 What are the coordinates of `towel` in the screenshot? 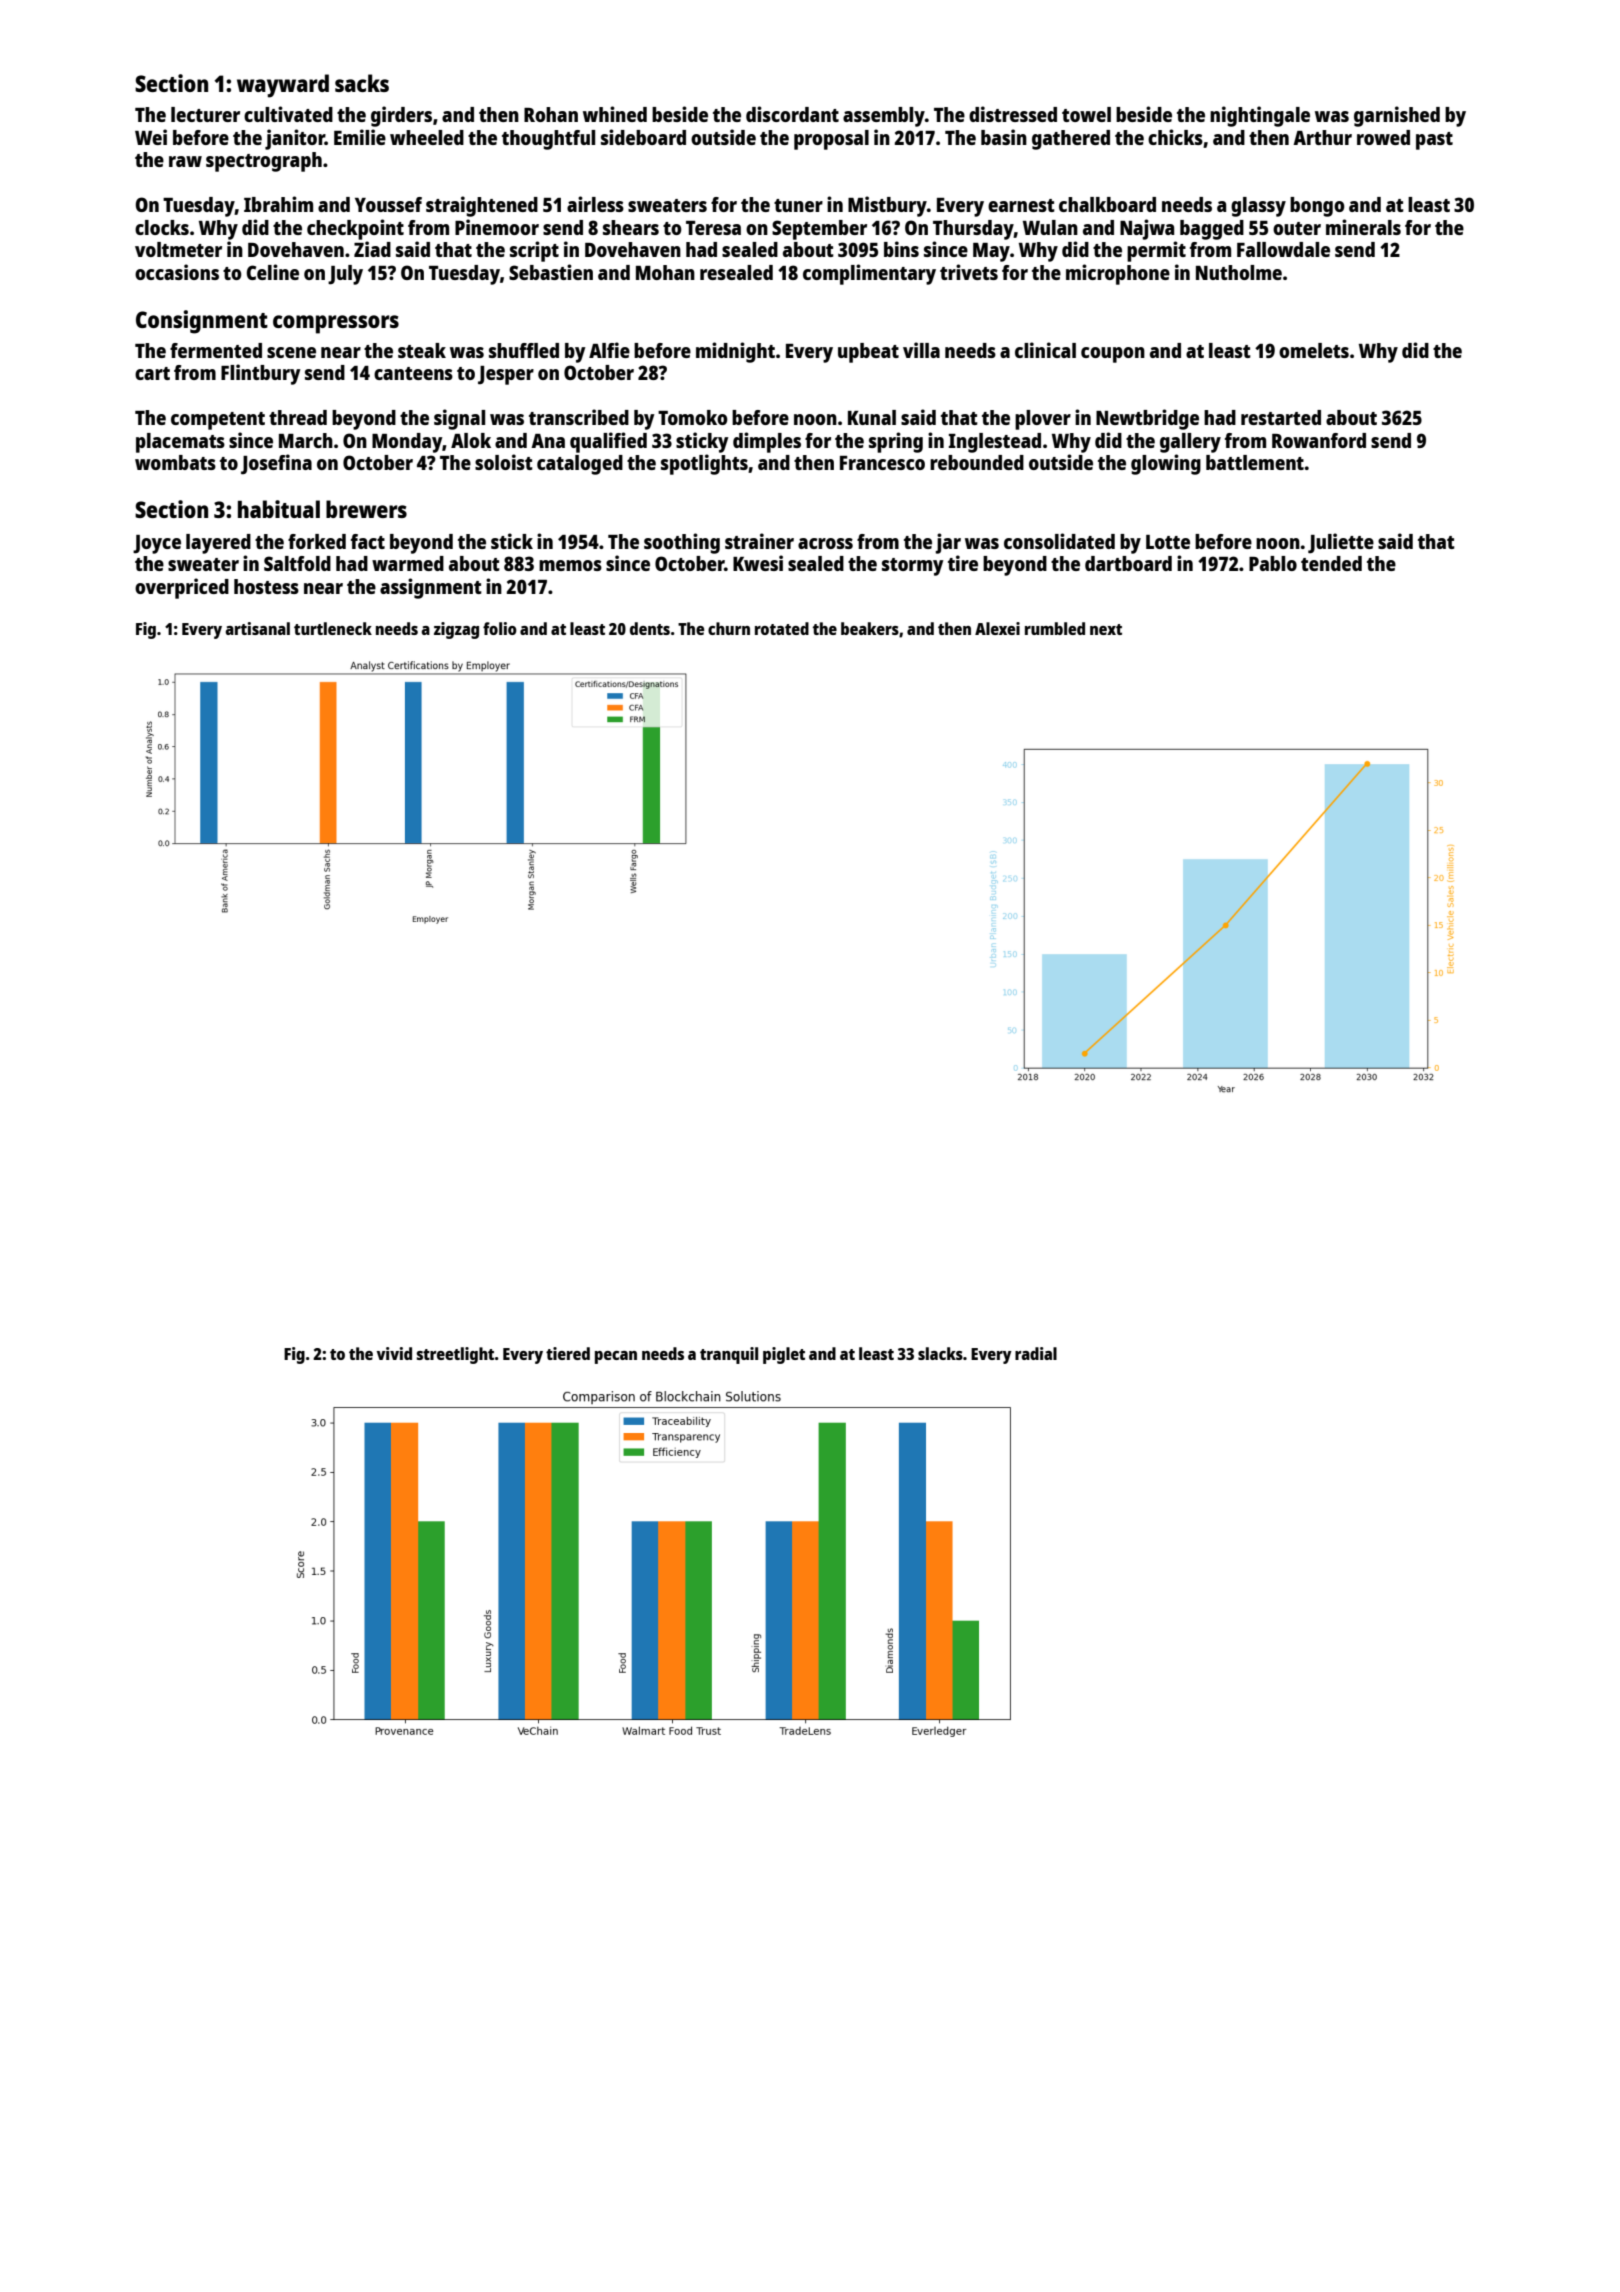 It's located at (1086, 114).
